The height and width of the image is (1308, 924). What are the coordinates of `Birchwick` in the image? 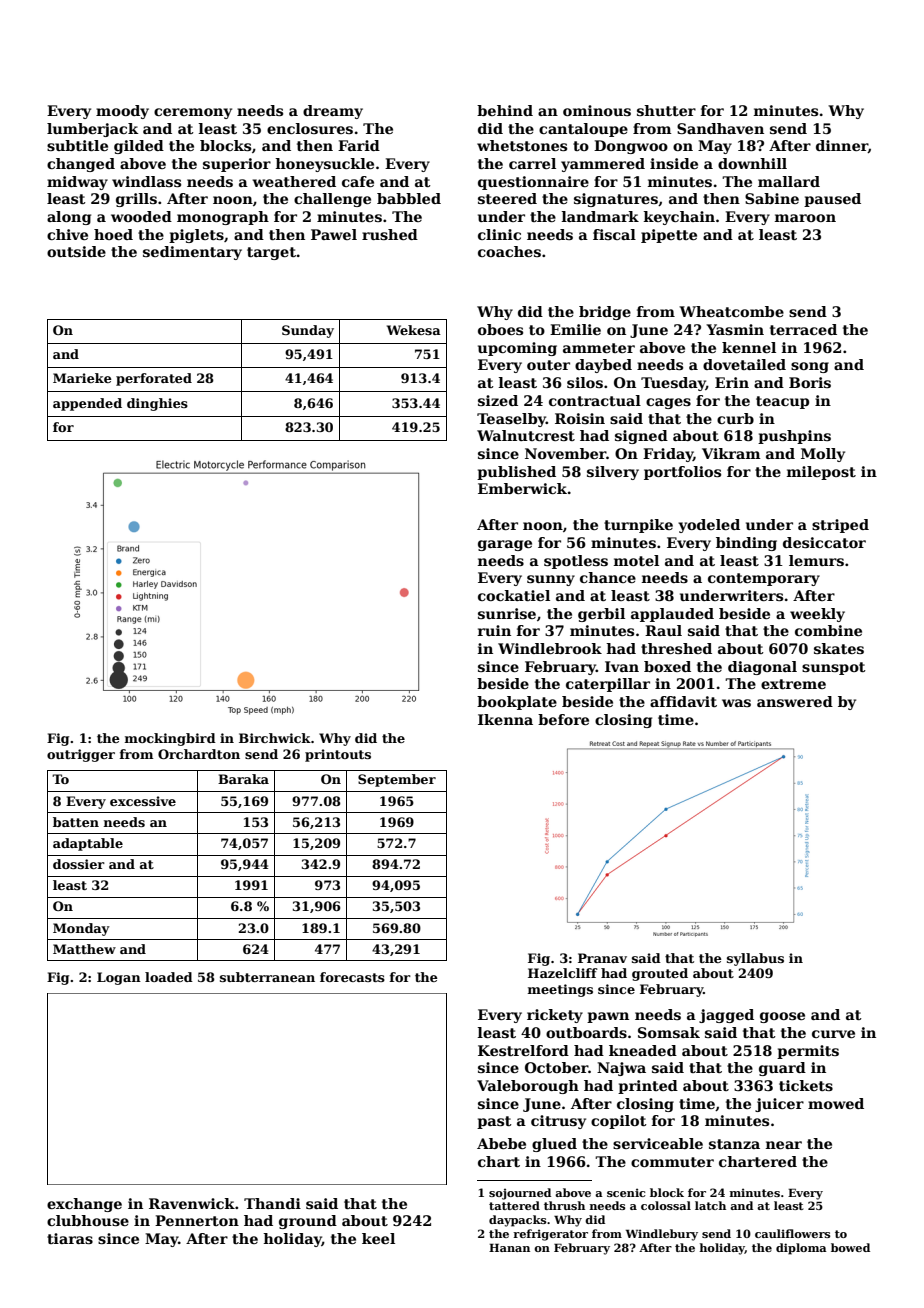 It's located at (275, 738).
